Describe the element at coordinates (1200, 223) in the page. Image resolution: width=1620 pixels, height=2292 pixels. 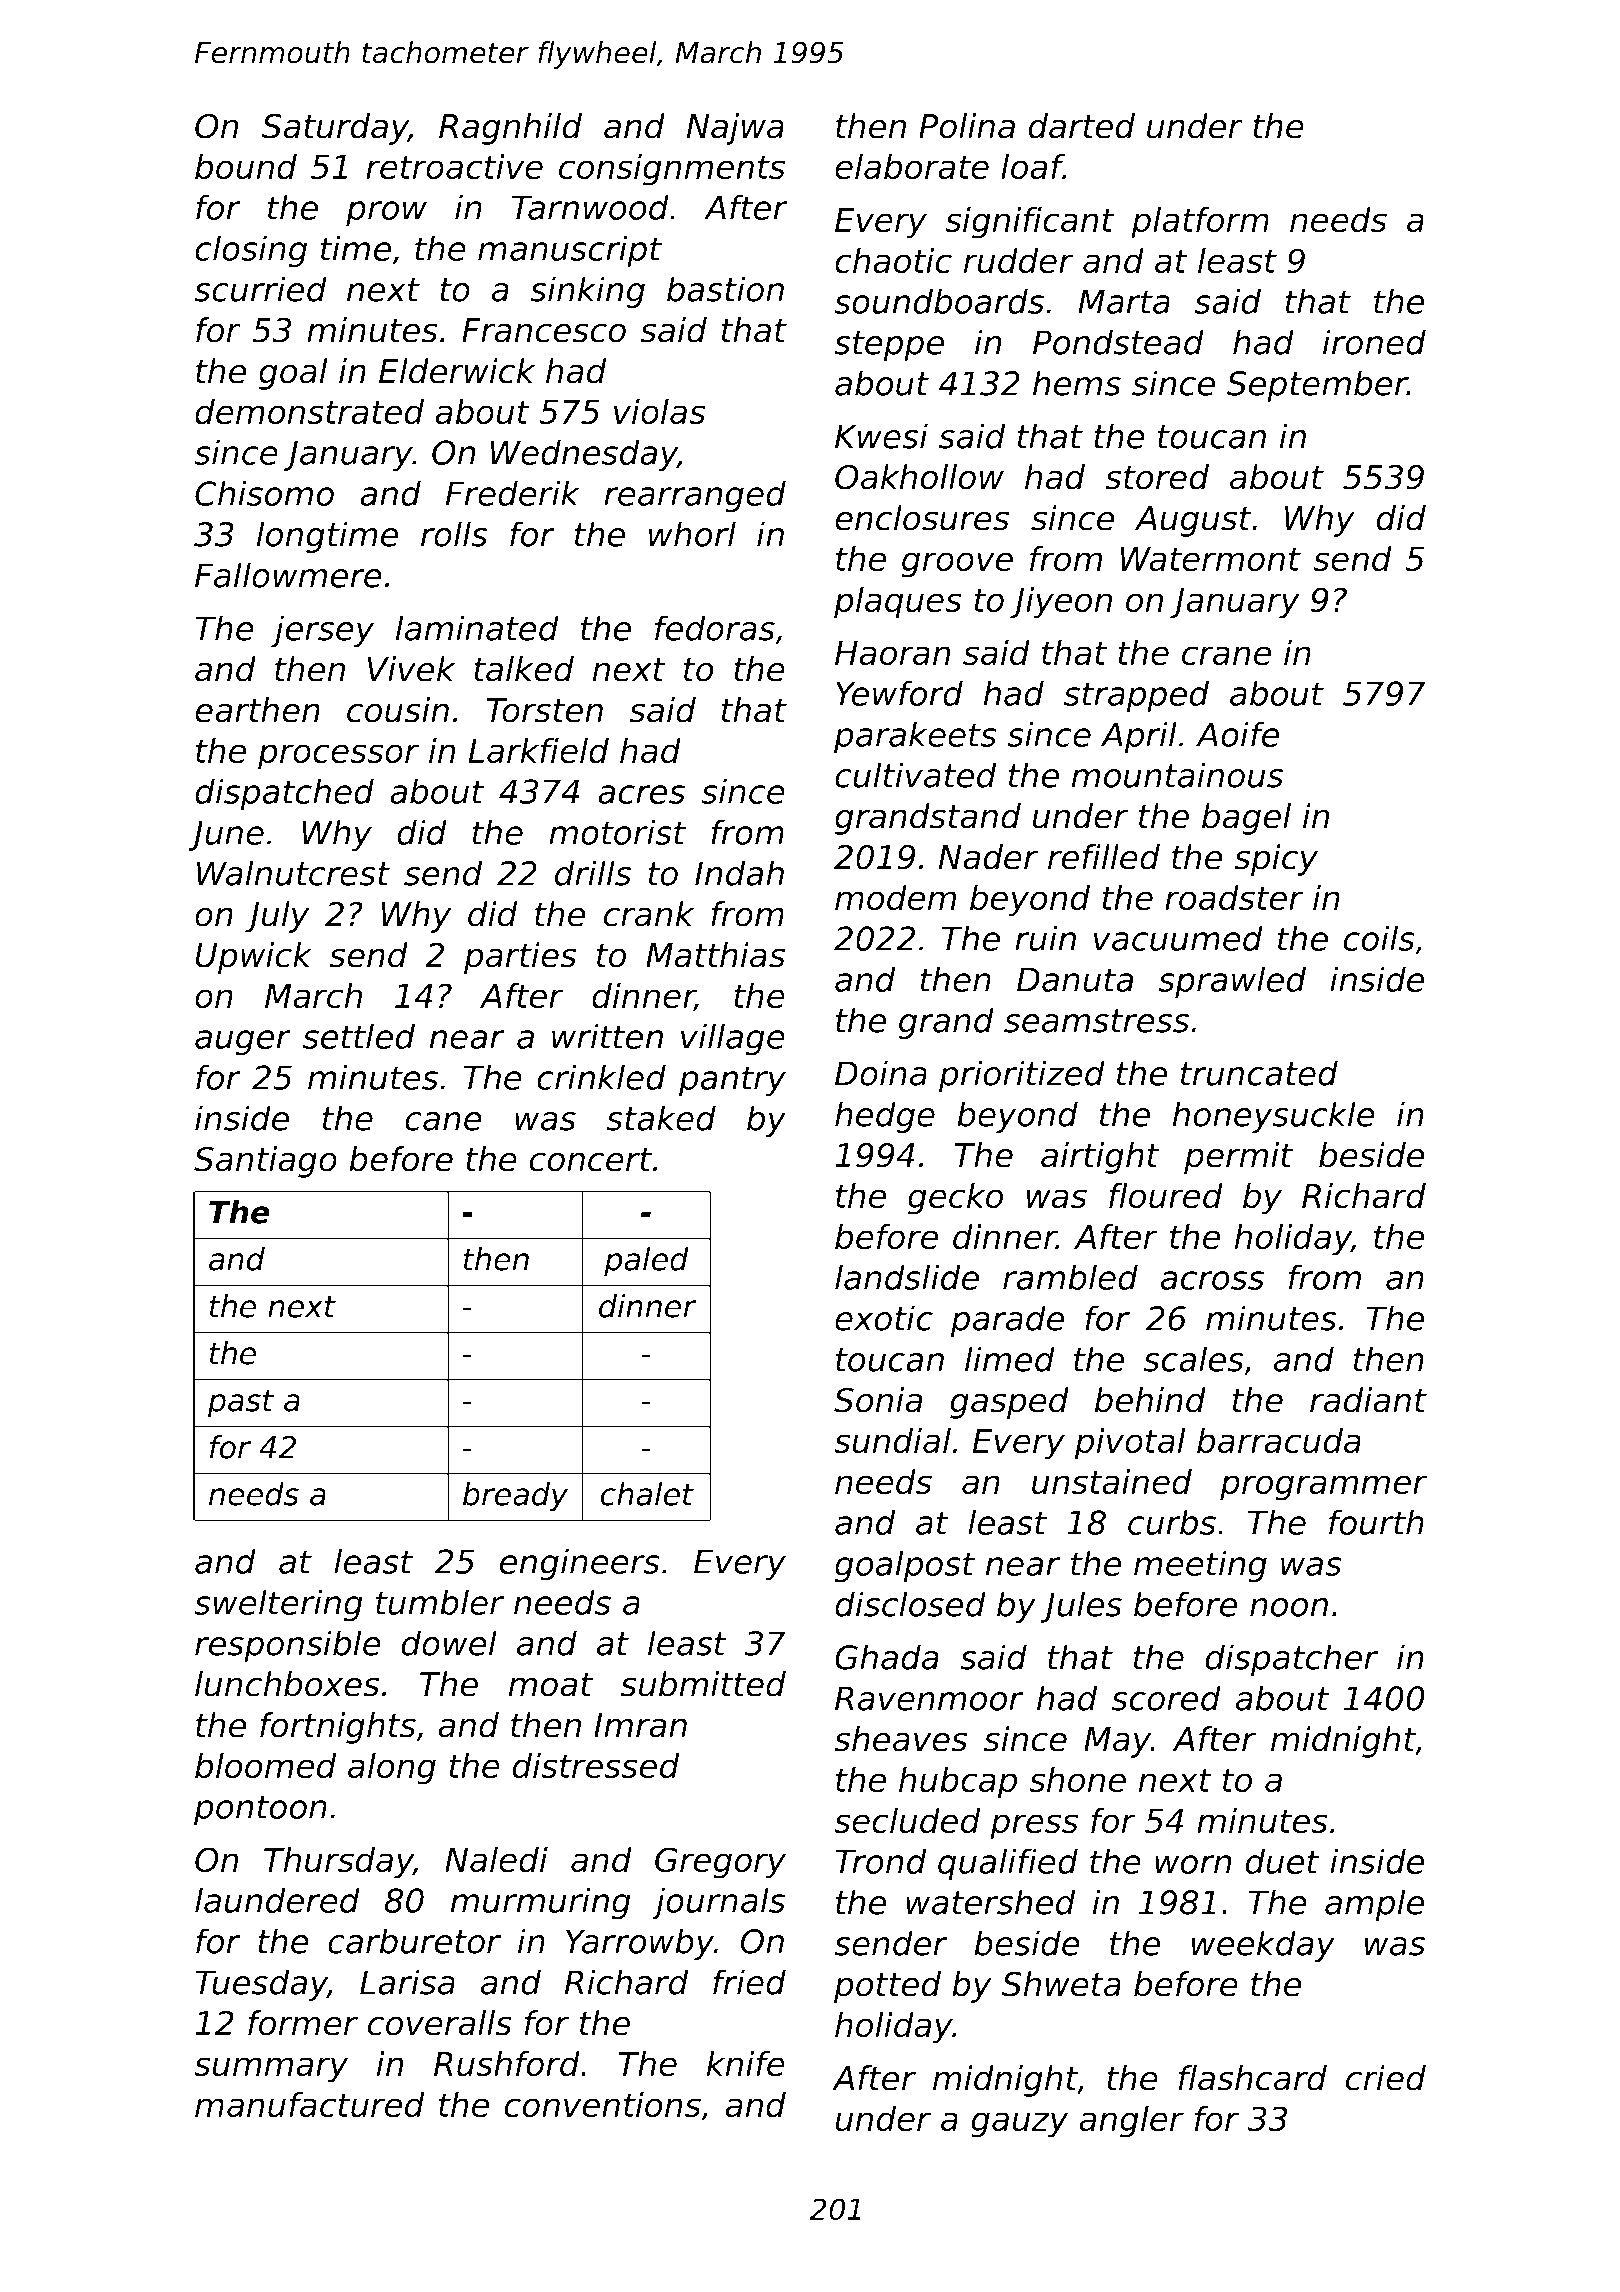
I see `platform` at that location.
